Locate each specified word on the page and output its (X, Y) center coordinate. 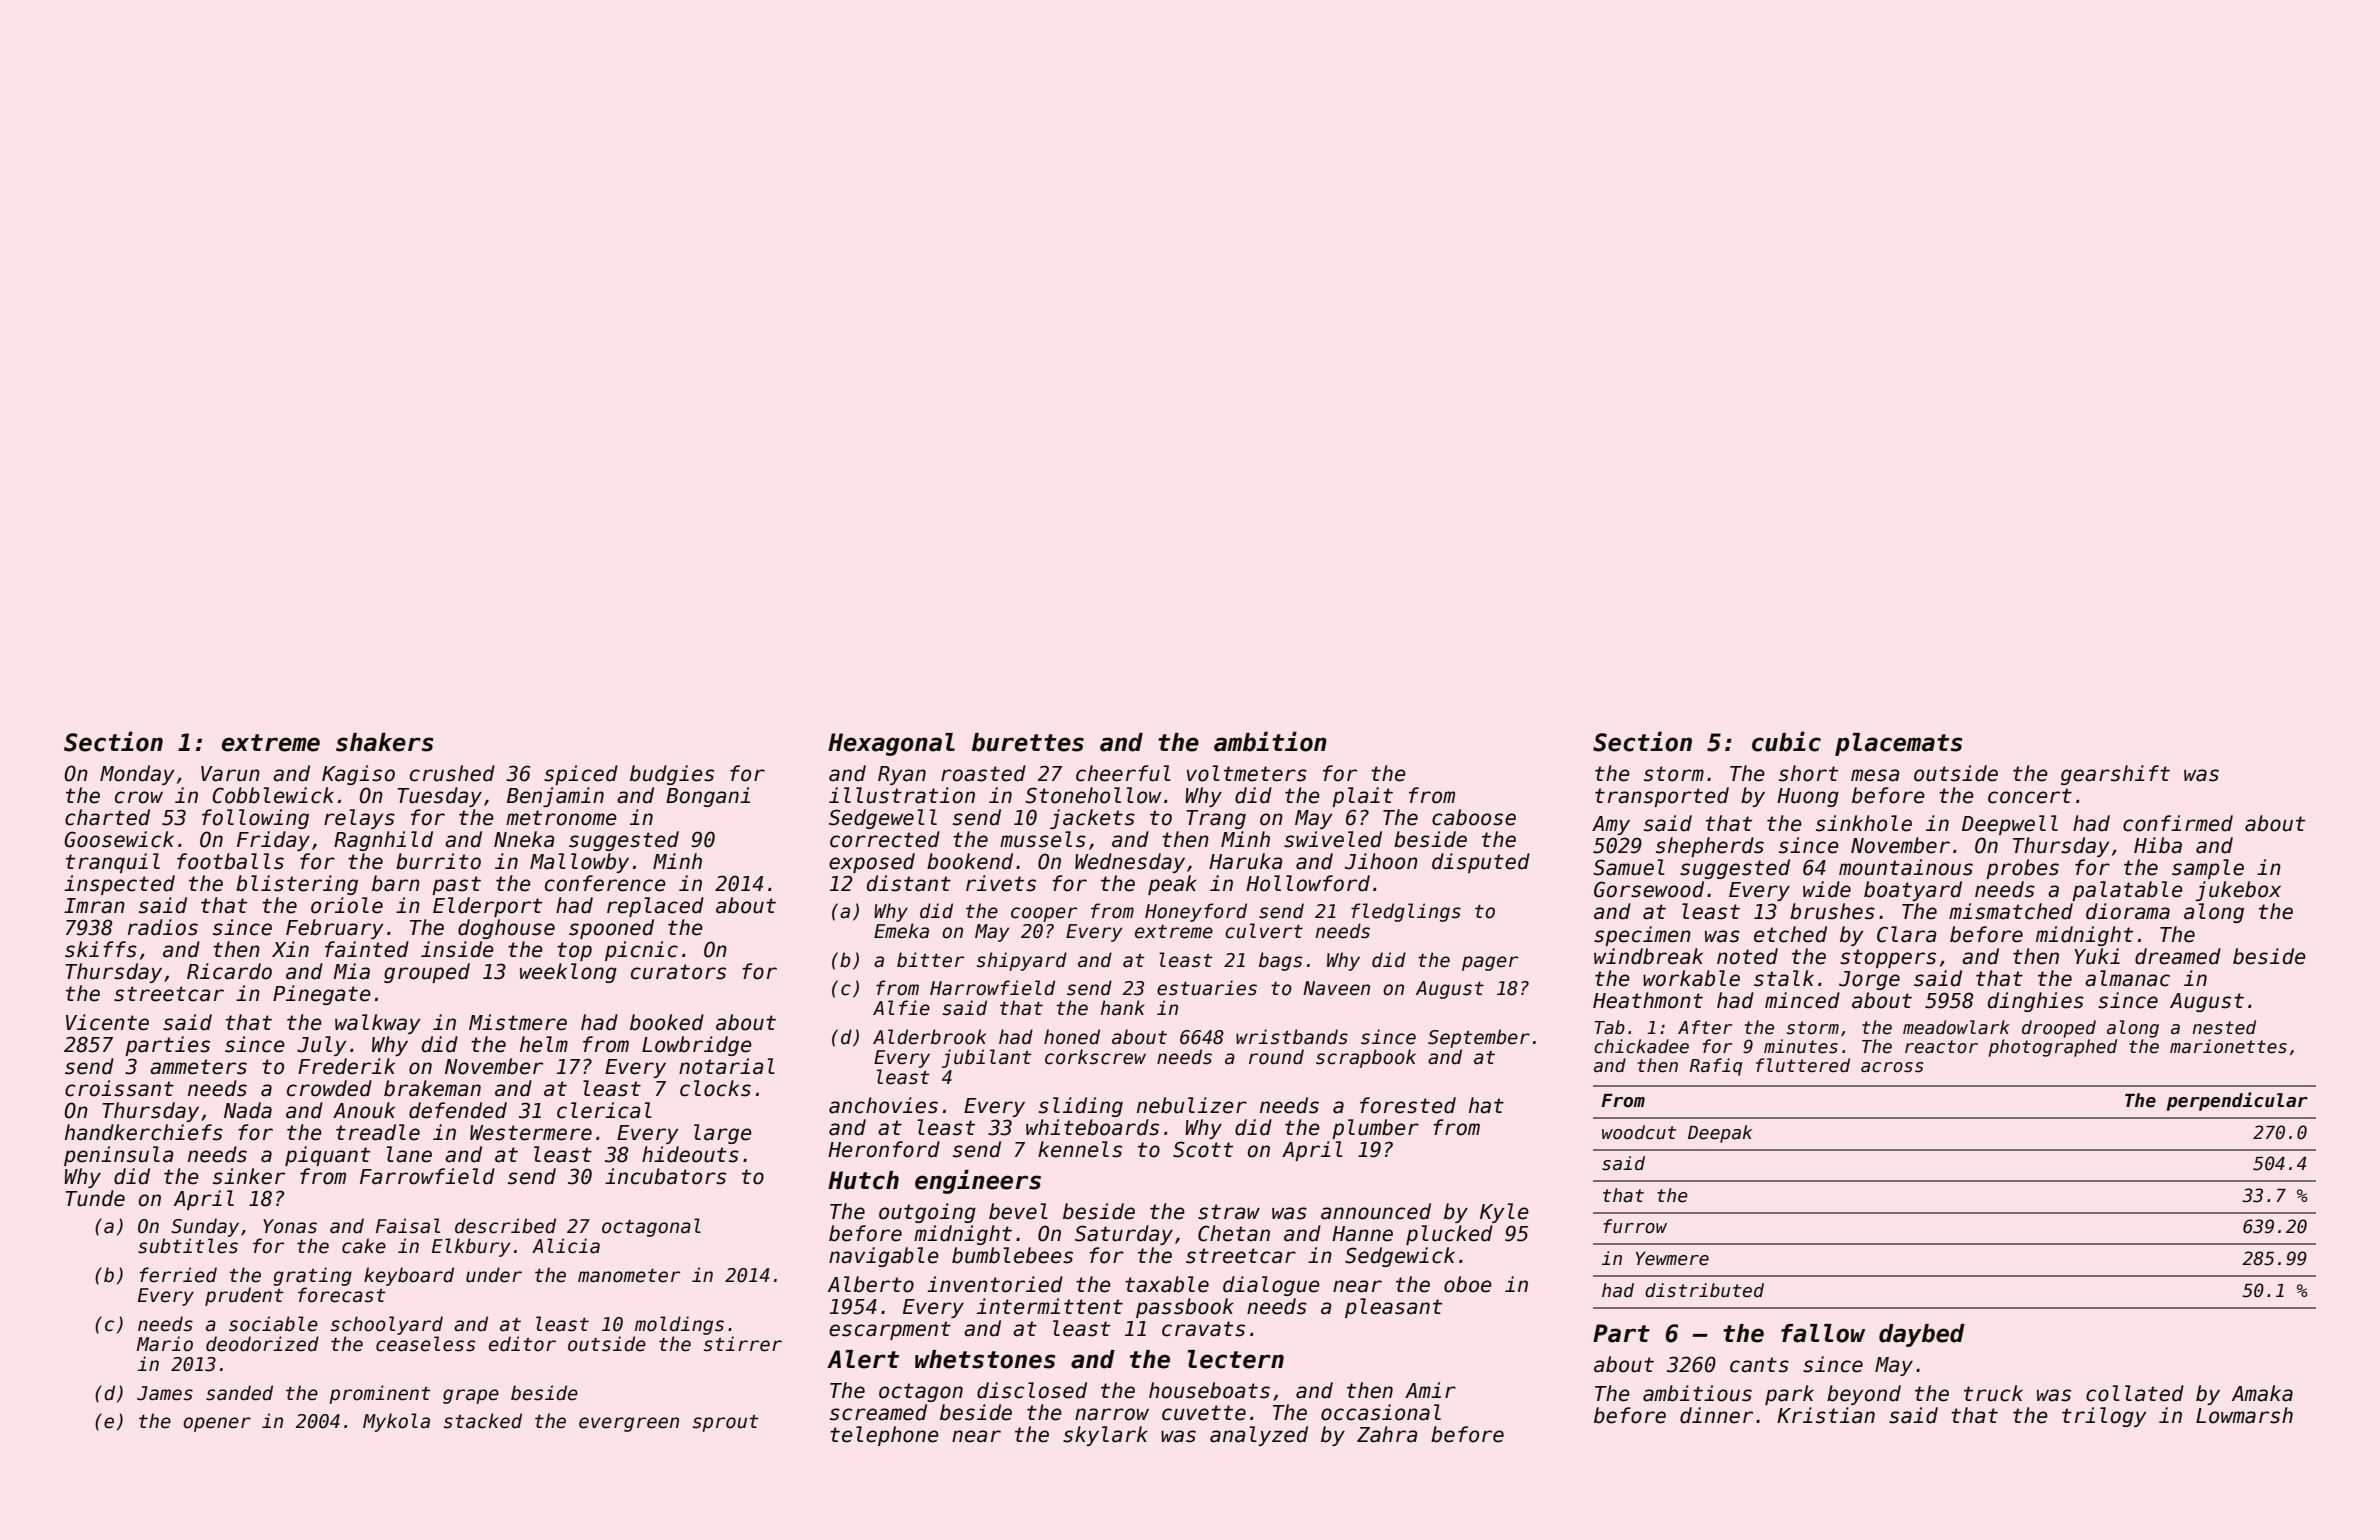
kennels (1080, 1149)
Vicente (107, 1022)
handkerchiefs (144, 1132)
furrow (1635, 1226)
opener (217, 1424)
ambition (1270, 741)
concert (2030, 796)
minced (1802, 1000)
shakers (384, 742)
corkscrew (1095, 1057)
